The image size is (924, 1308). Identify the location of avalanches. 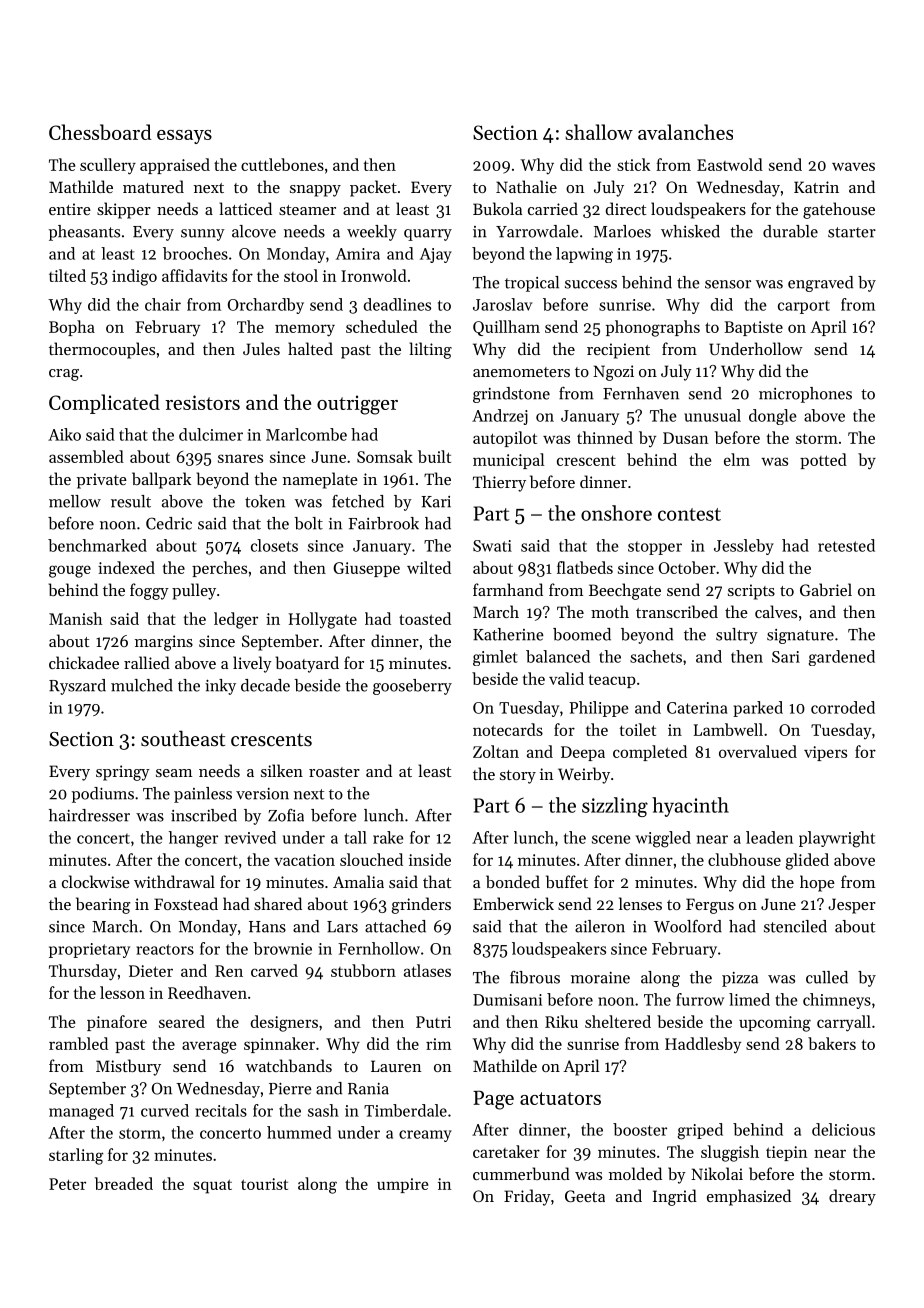
(685, 132).
